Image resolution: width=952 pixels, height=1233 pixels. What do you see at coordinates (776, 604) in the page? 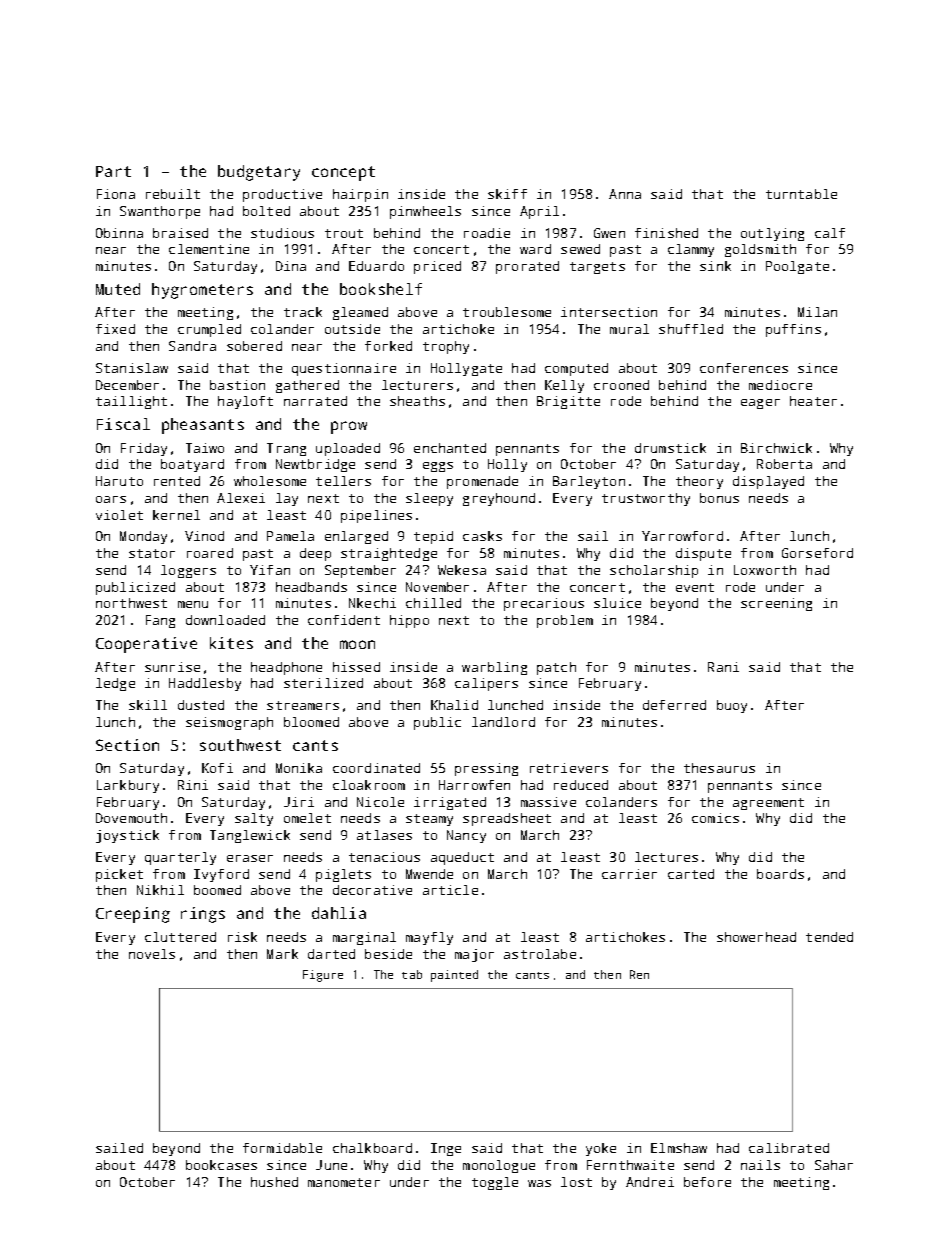
I see `screening` at bounding box center [776, 604].
